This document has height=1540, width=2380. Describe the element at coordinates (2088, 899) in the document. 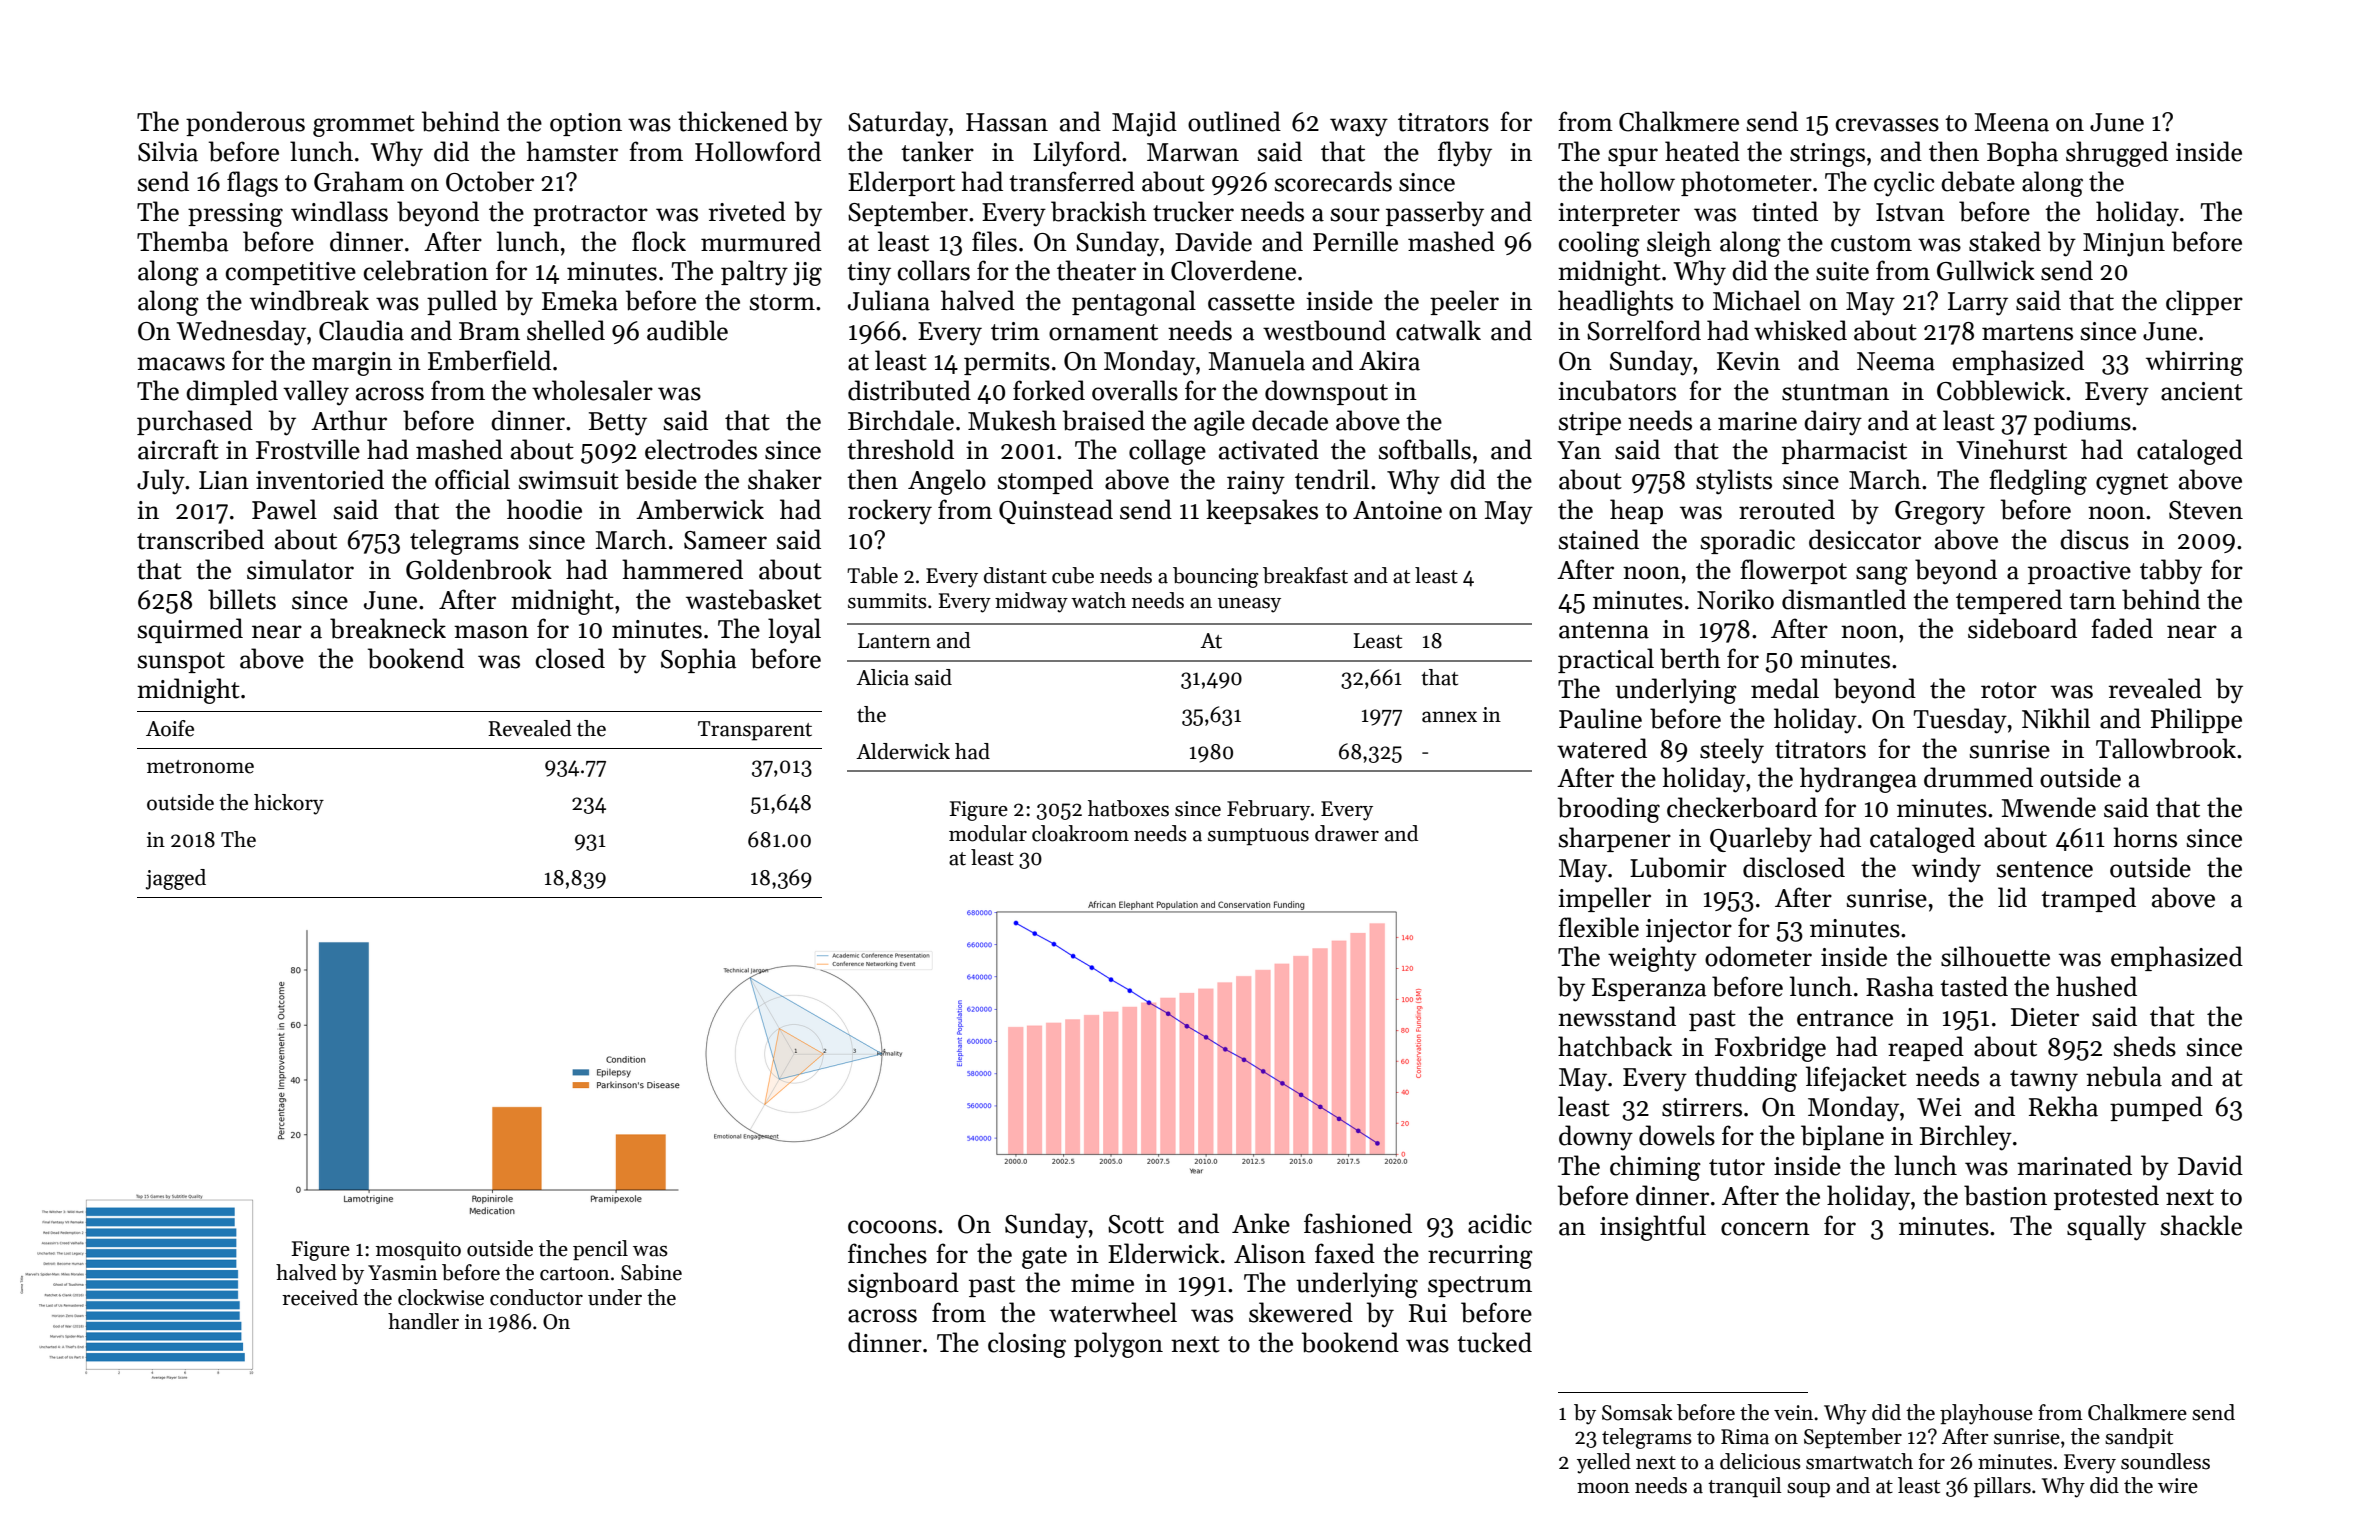

I see `tramped` at that location.
